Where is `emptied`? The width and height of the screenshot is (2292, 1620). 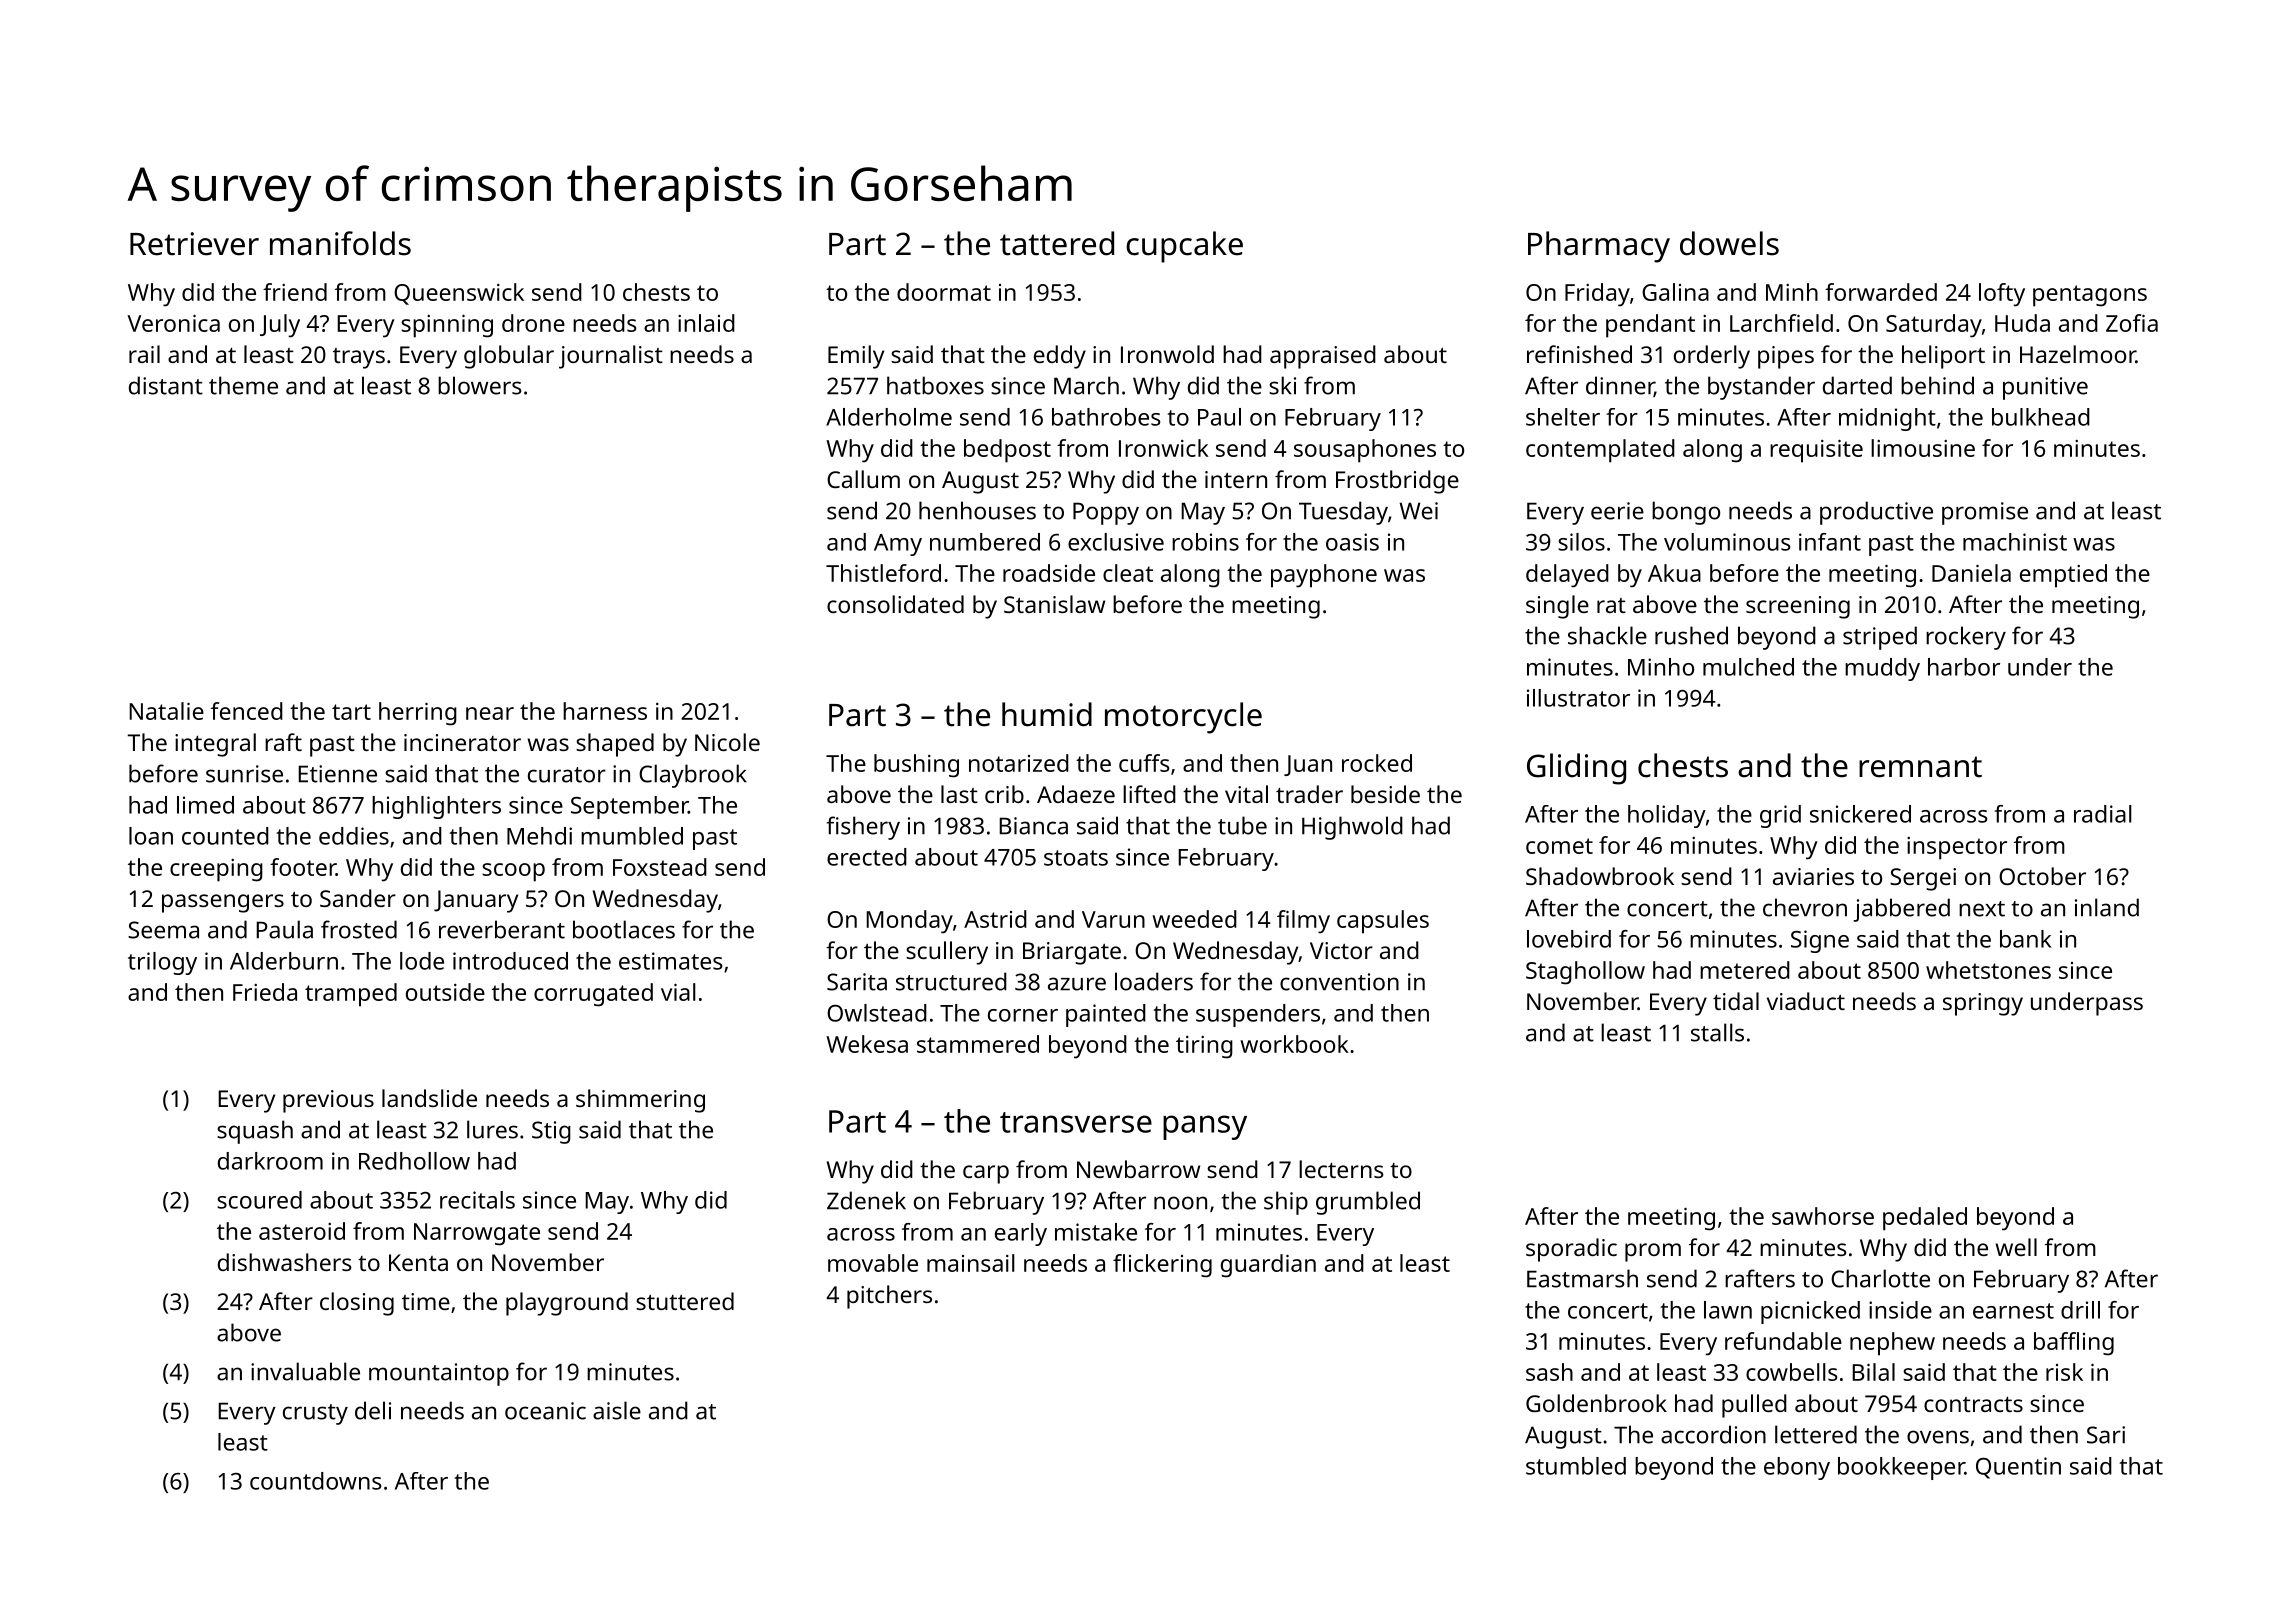
emptied is located at coordinates (2063, 576).
